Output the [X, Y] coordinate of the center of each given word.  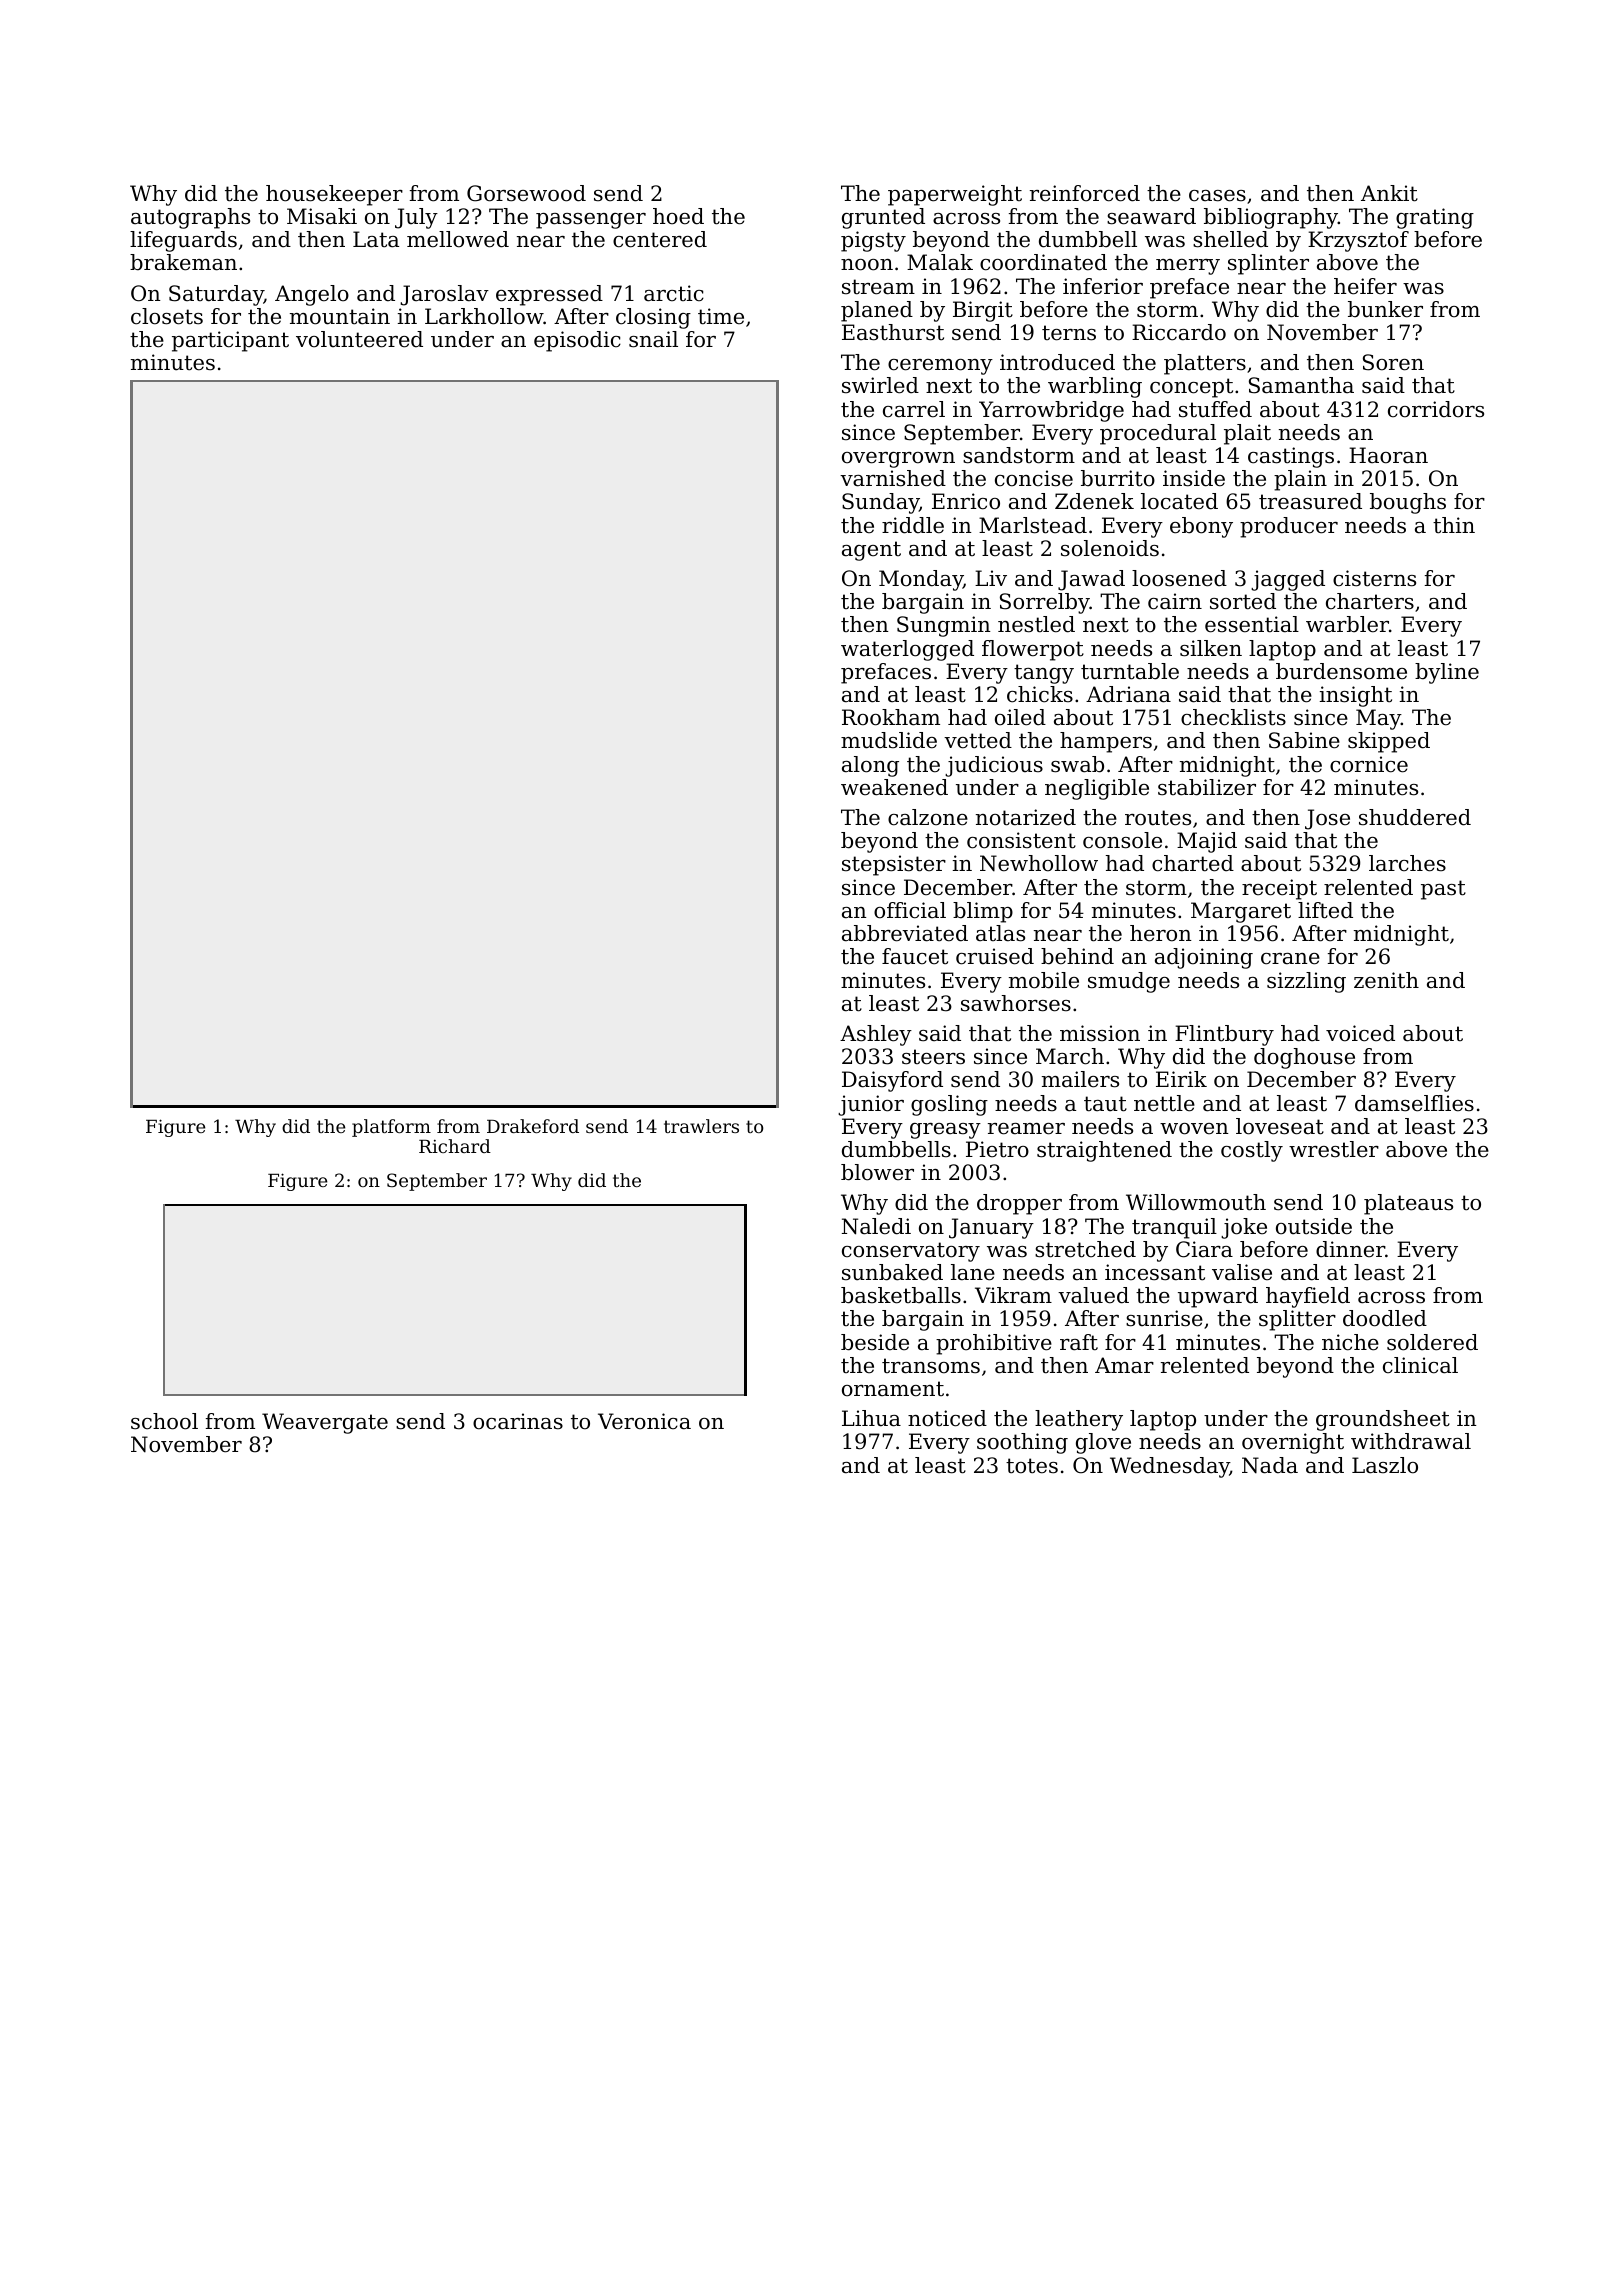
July [416, 218]
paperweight [955, 195]
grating [1435, 218]
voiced [1360, 1033]
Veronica [644, 1421]
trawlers [701, 1126]
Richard [455, 1146]
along [870, 766]
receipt [1279, 889]
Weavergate [325, 1423]
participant [230, 341]
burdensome [1341, 671]
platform [391, 1128]
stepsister [894, 865]
